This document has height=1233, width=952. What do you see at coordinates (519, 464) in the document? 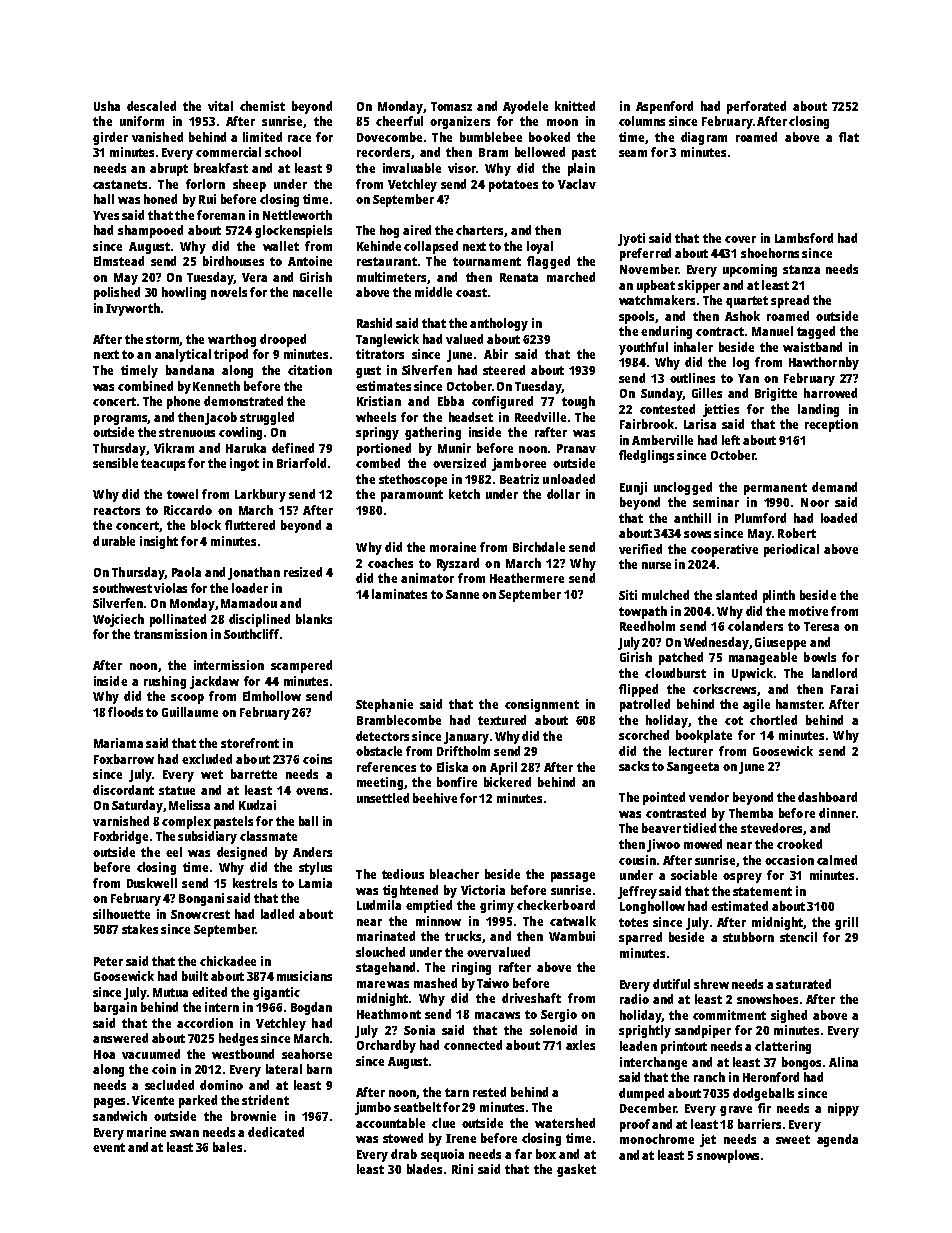
I see `jamboree` at bounding box center [519, 464].
